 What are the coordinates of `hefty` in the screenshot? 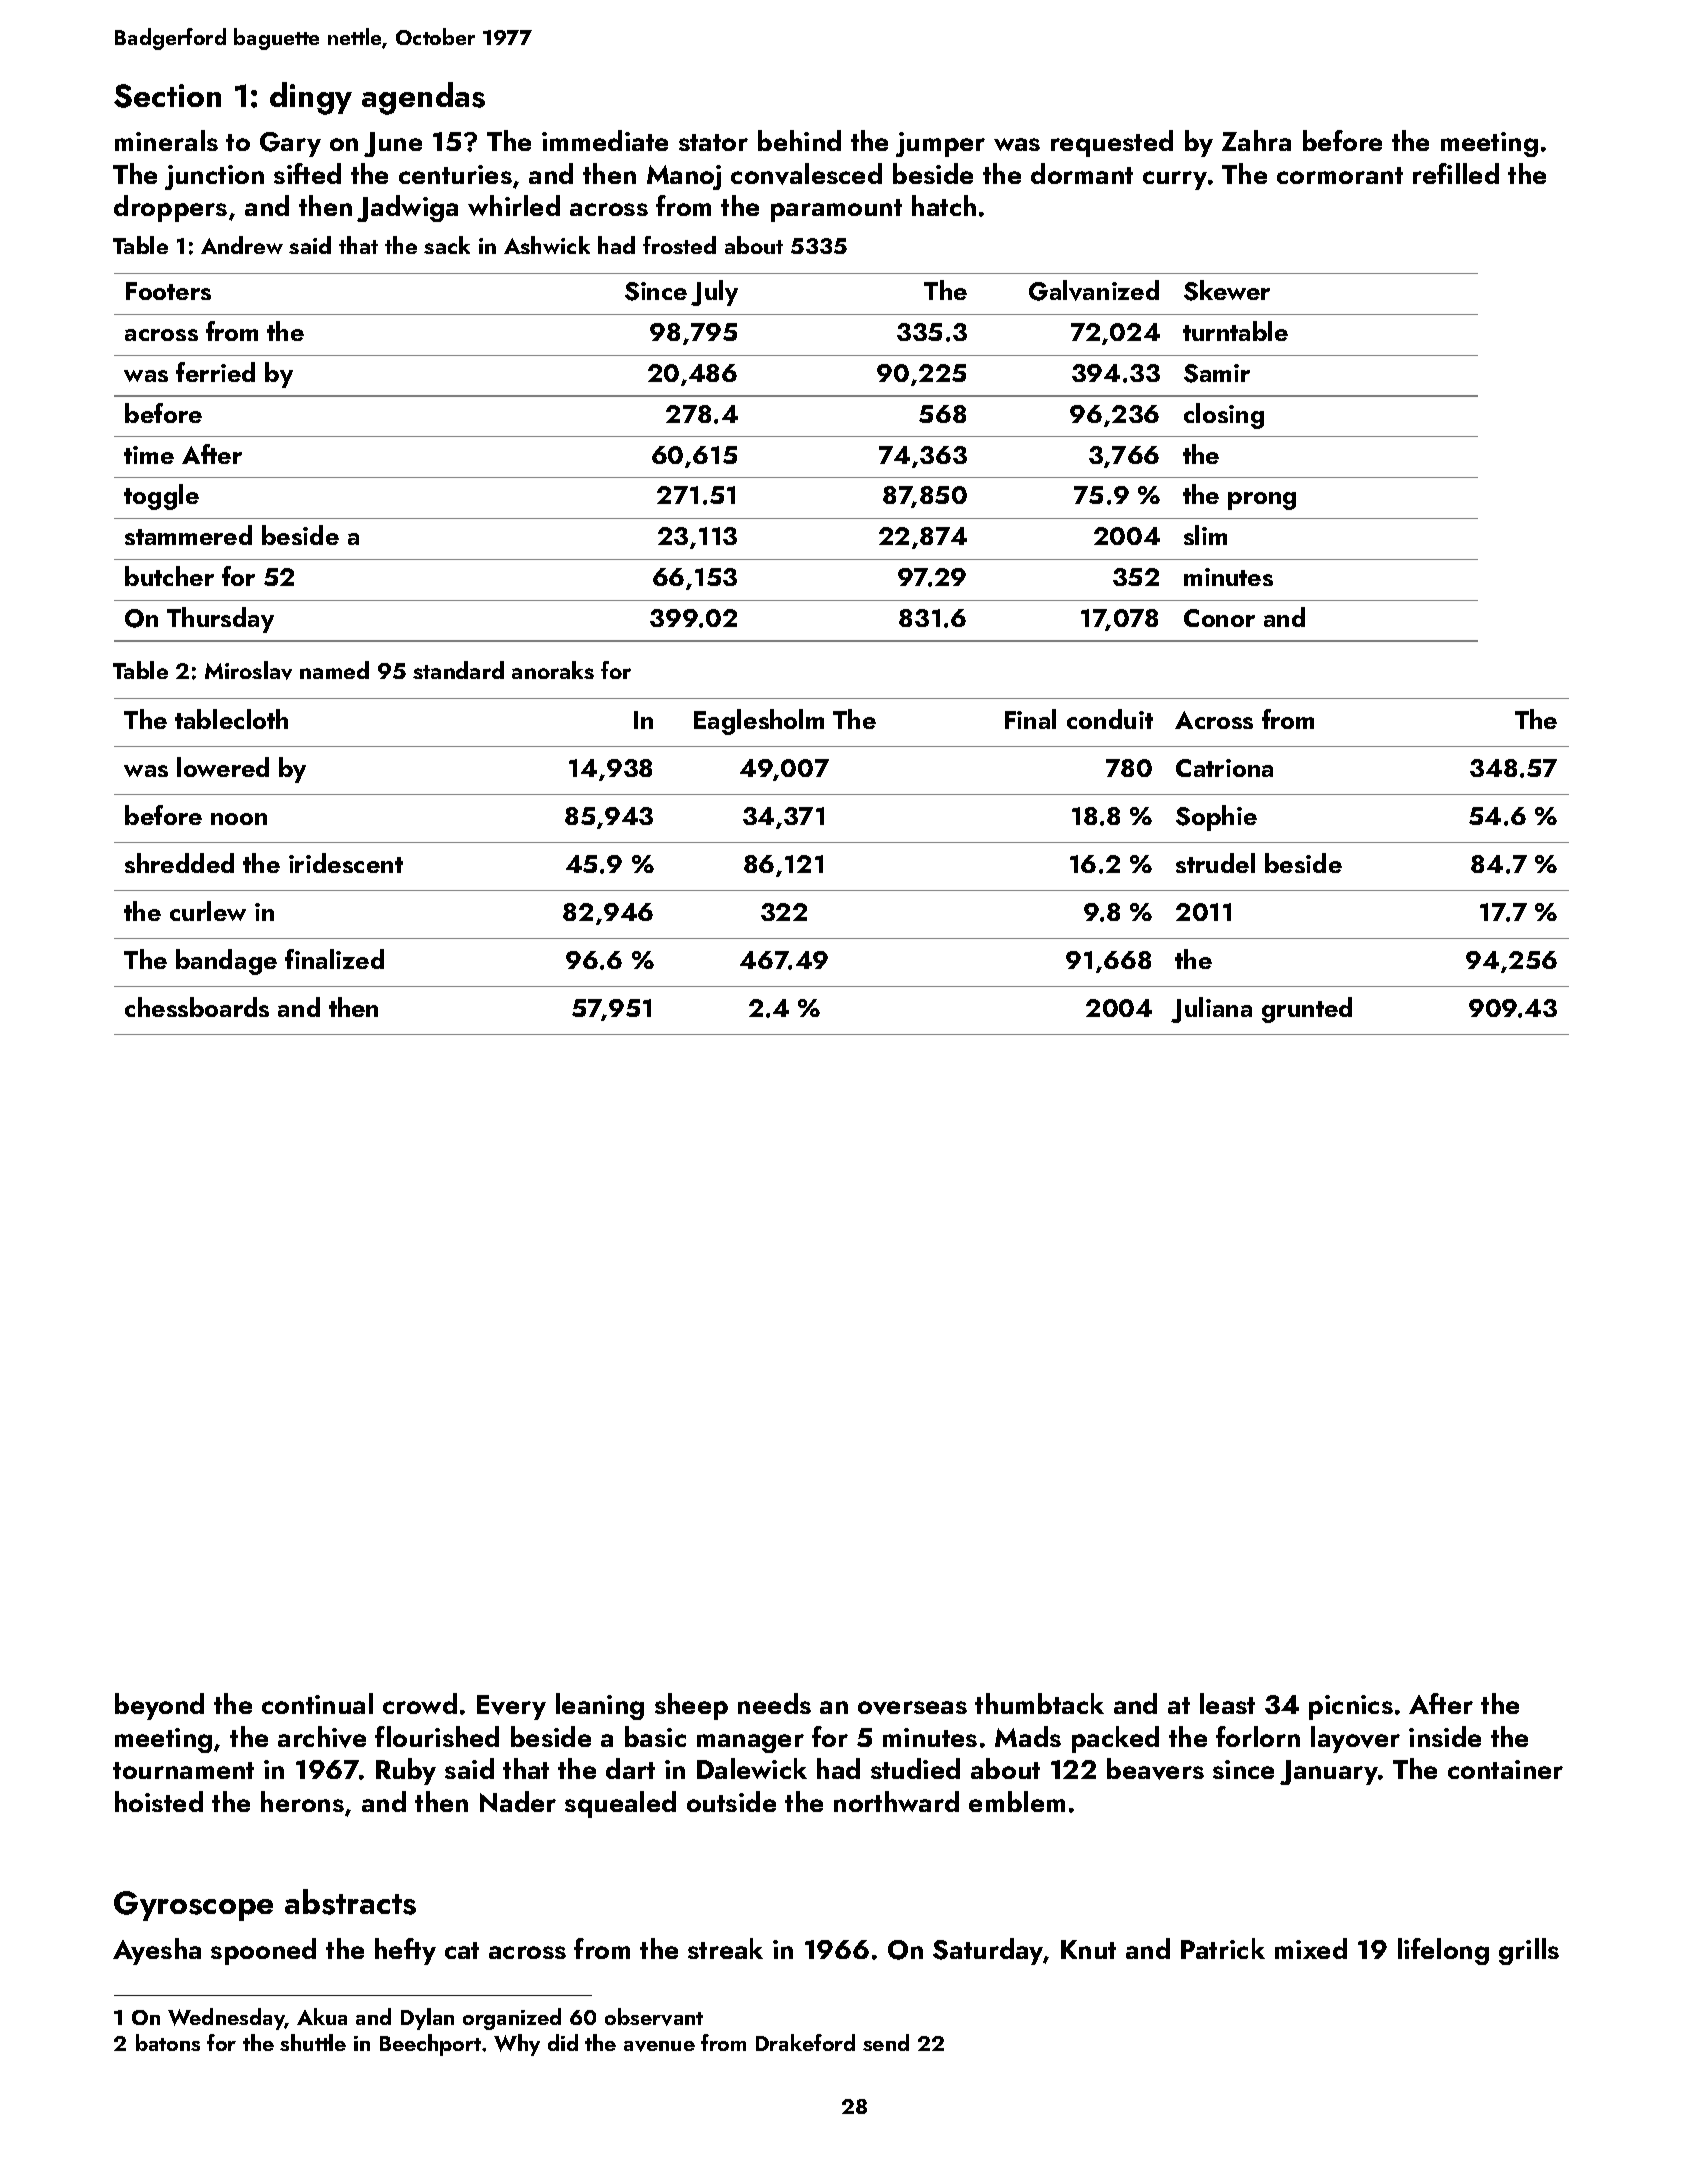 It's located at (405, 1951).
